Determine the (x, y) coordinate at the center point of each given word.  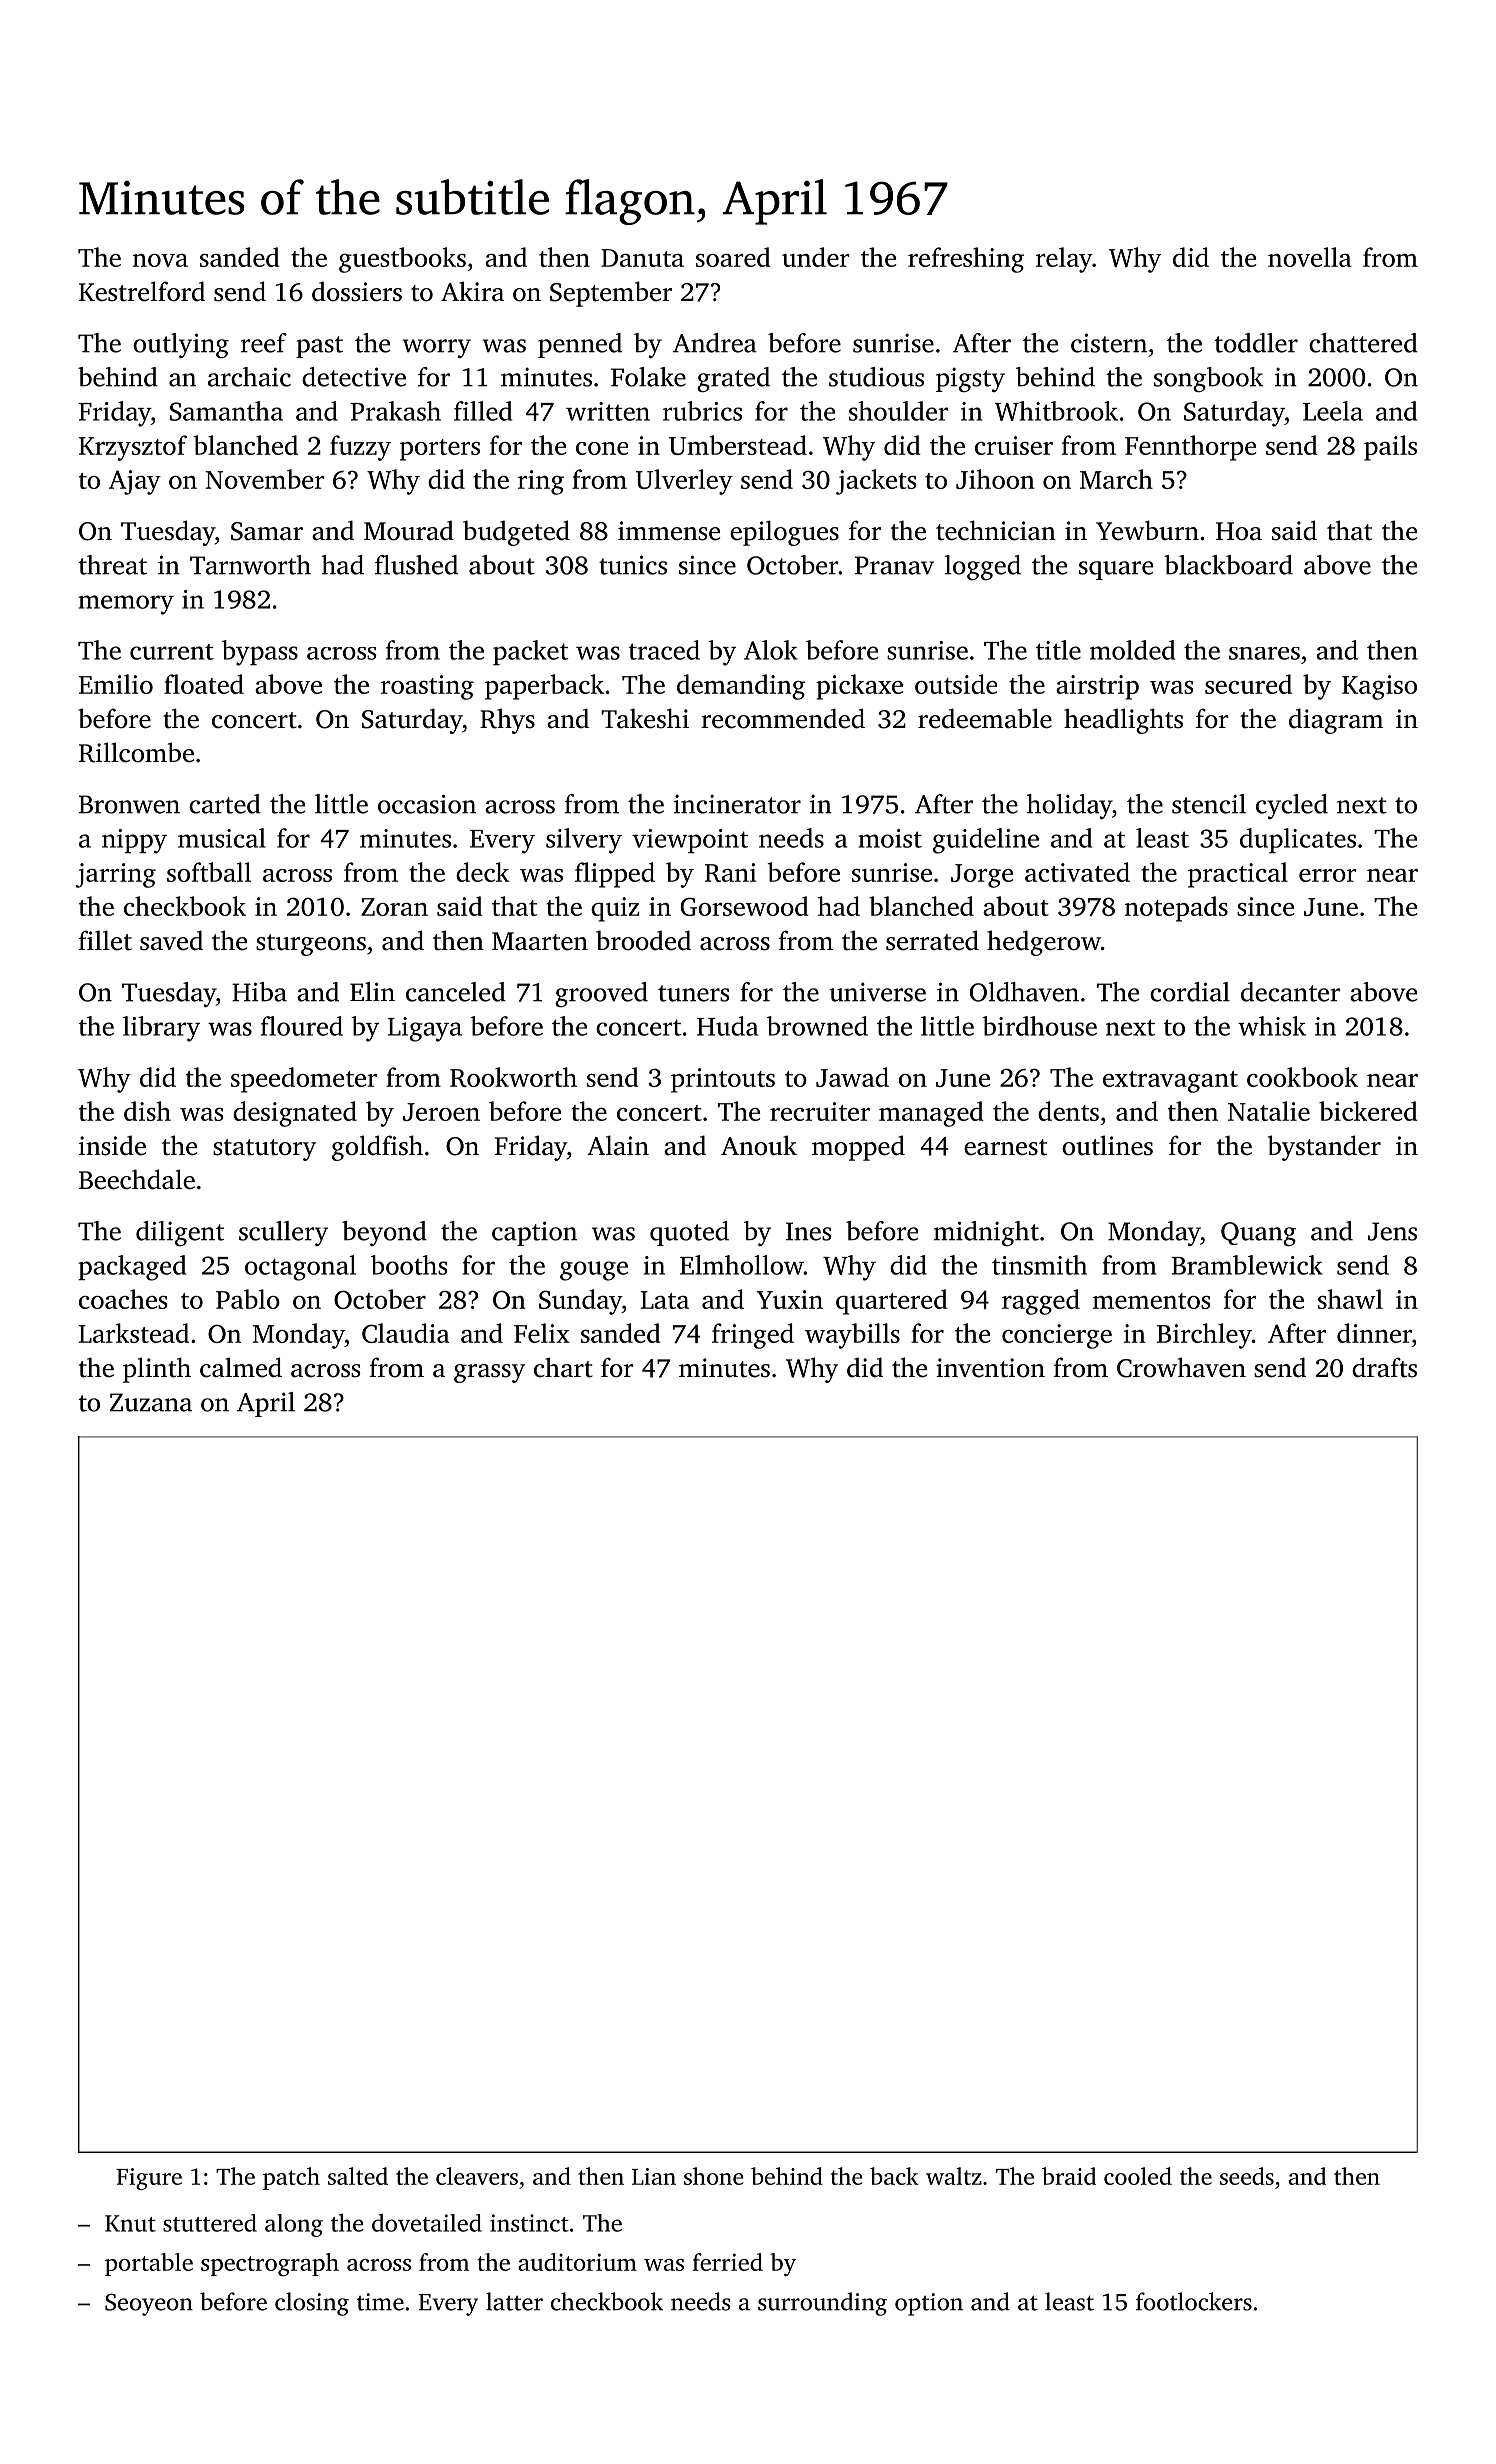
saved (171, 940)
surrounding (822, 2304)
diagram (1336, 721)
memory (126, 605)
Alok (771, 650)
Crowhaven (1181, 1367)
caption (534, 1233)
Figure (149, 2179)
